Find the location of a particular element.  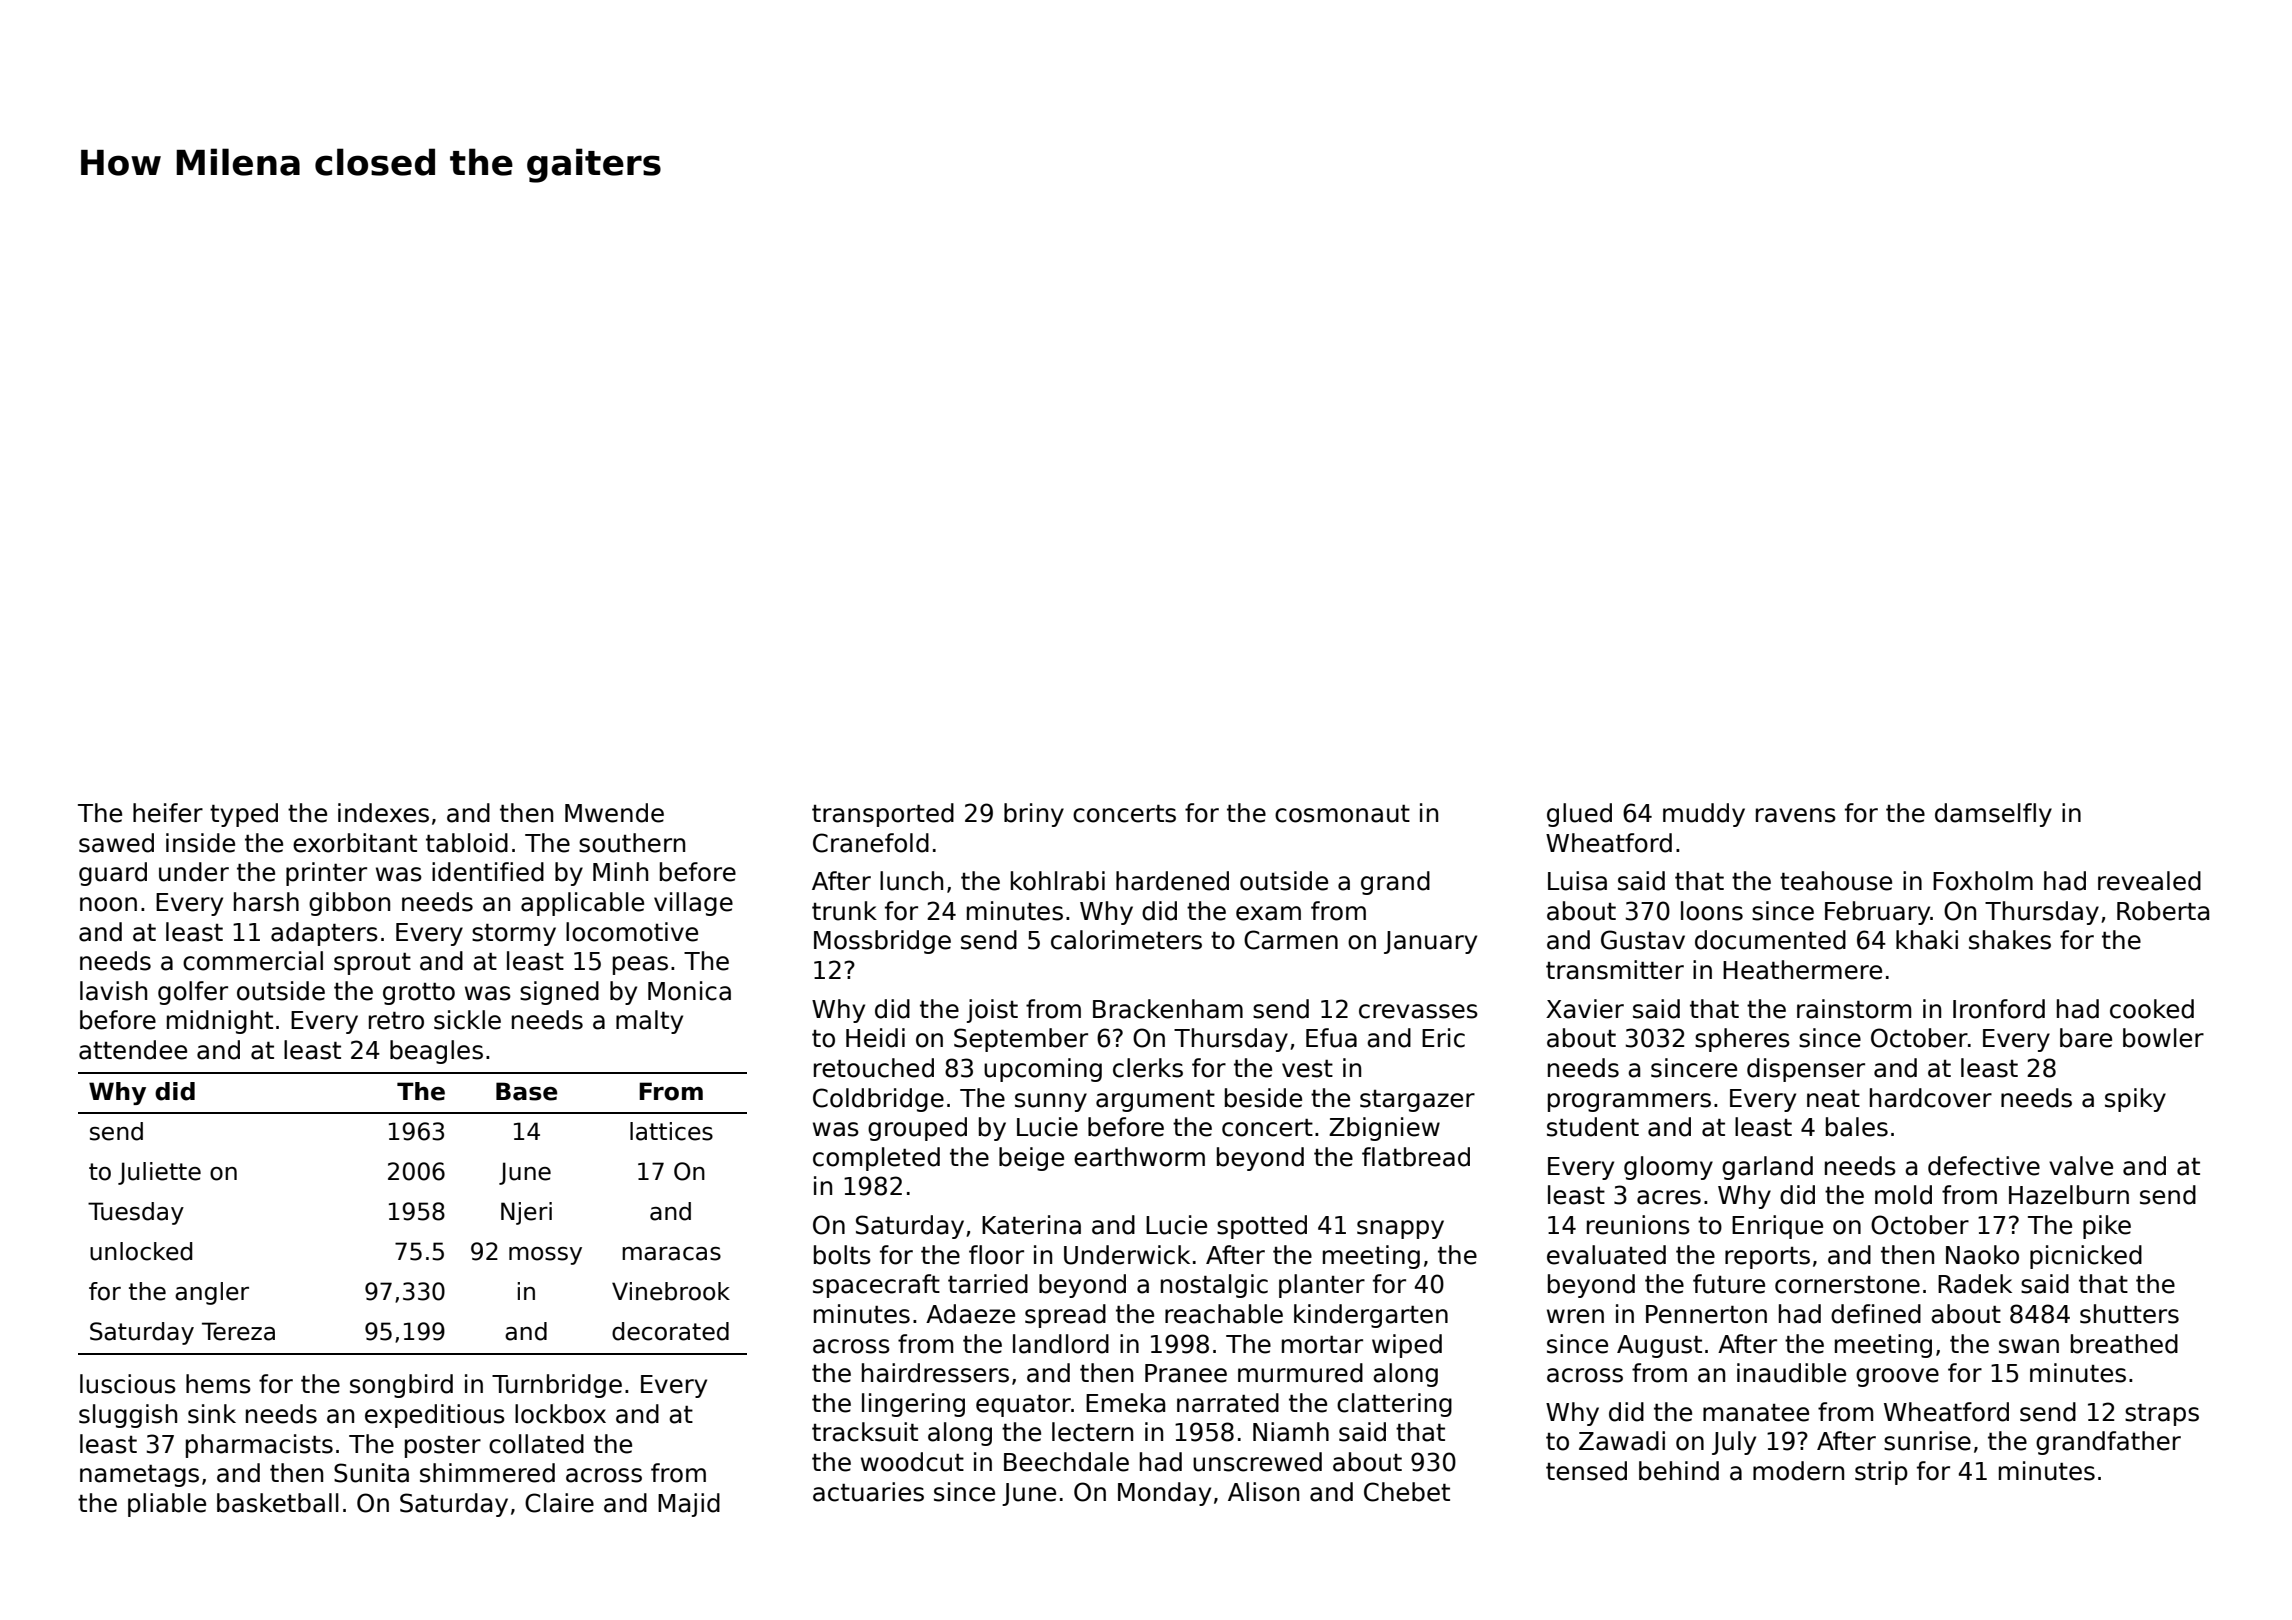

inaudible is located at coordinates (1791, 1373).
